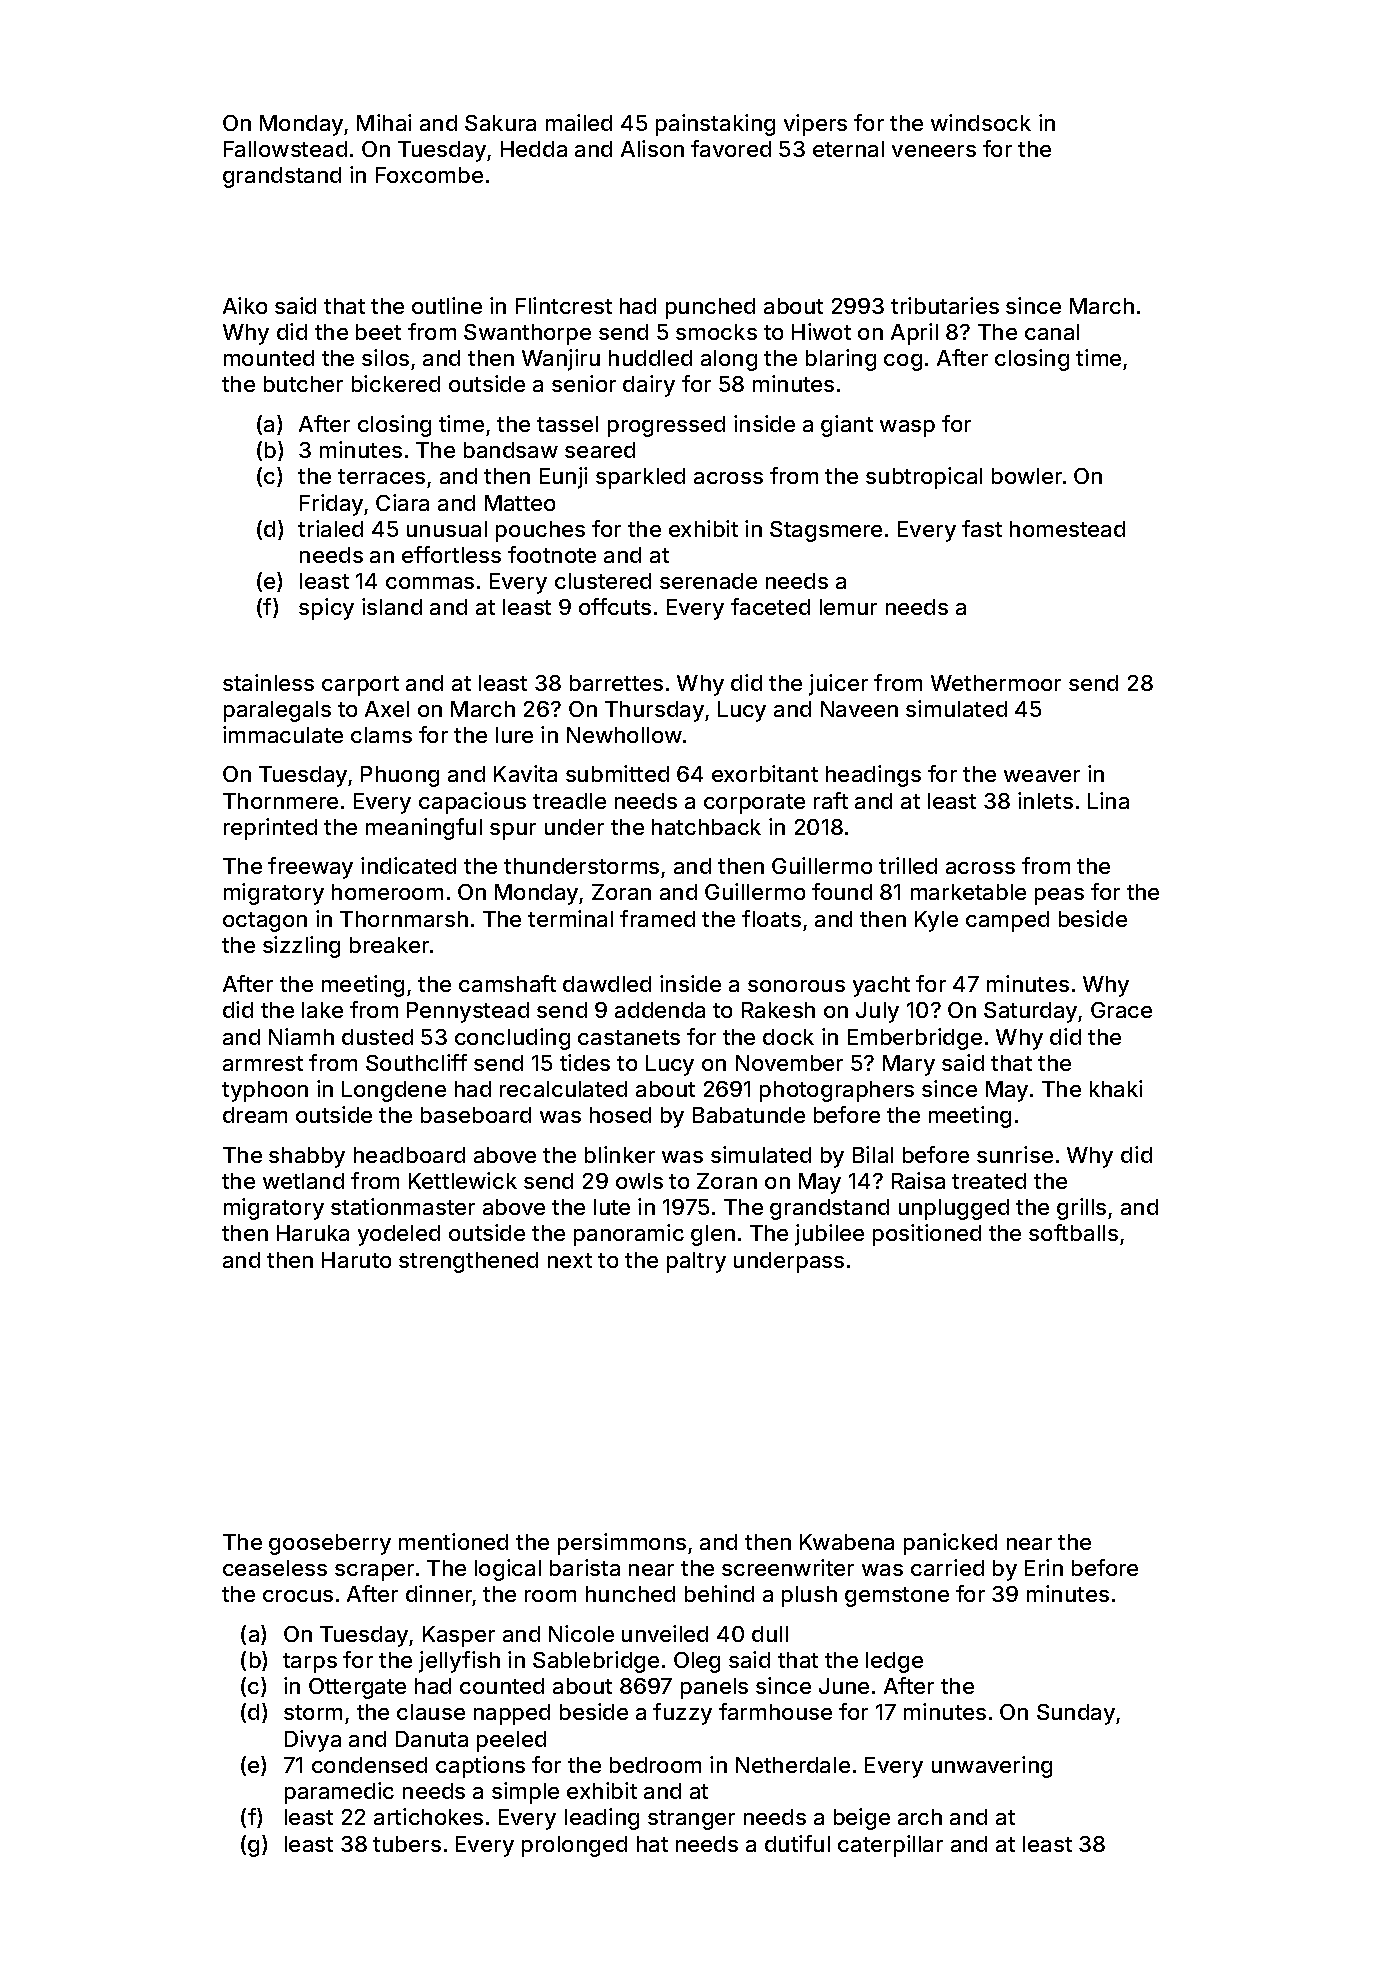 The width and height of the image is (1386, 1969). What do you see at coordinates (981, 122) in the image?
I see `windsock` at bounding box center [981, 122].
